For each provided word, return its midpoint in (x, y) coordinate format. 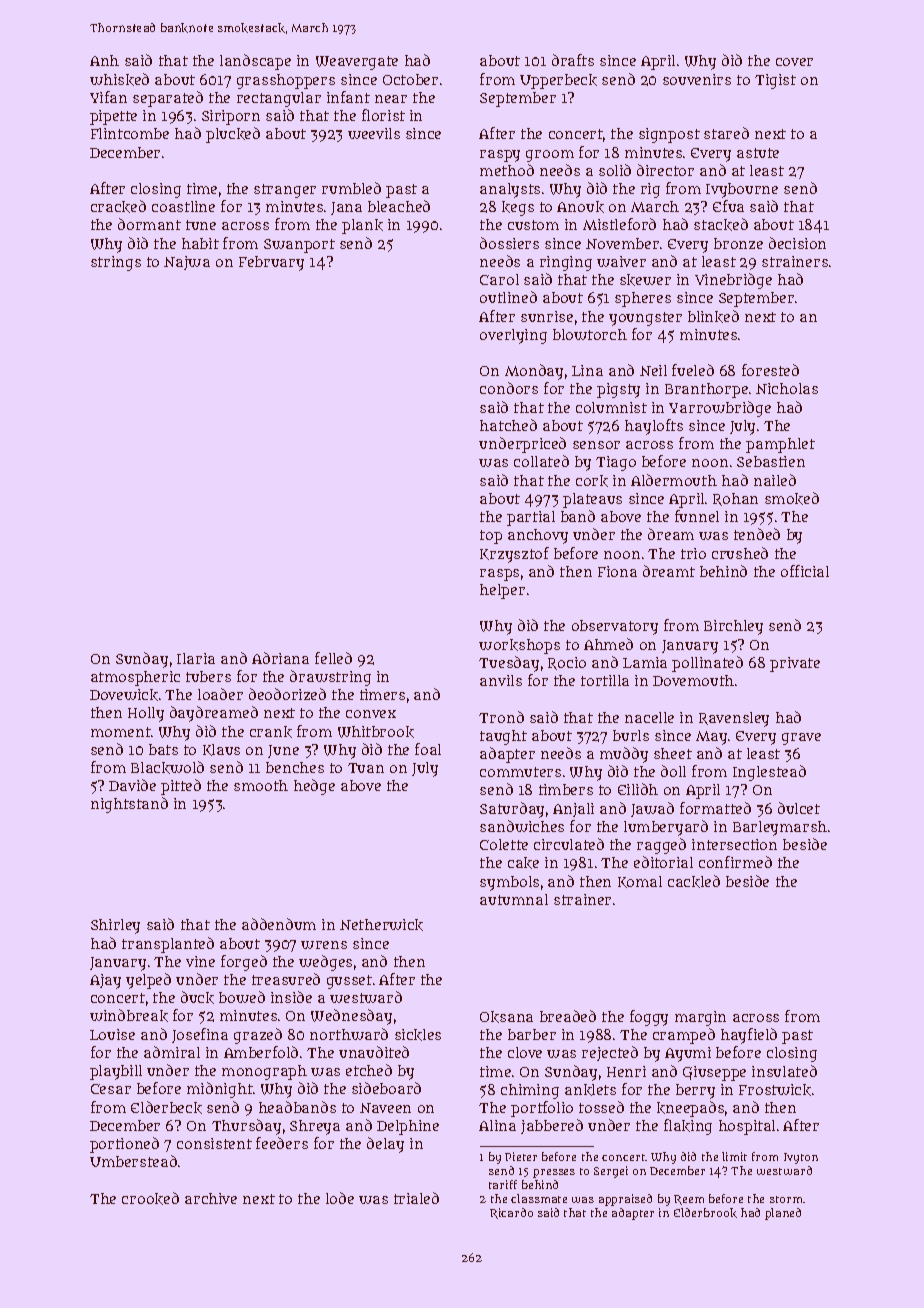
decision (797, 243)
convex (371, 714)
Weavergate (357, 63)
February (271, 263)
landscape (255, 62)
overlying (513, 336)
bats (163, 749)
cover (794, 62)
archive (211, 1198)
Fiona (617, 571)
